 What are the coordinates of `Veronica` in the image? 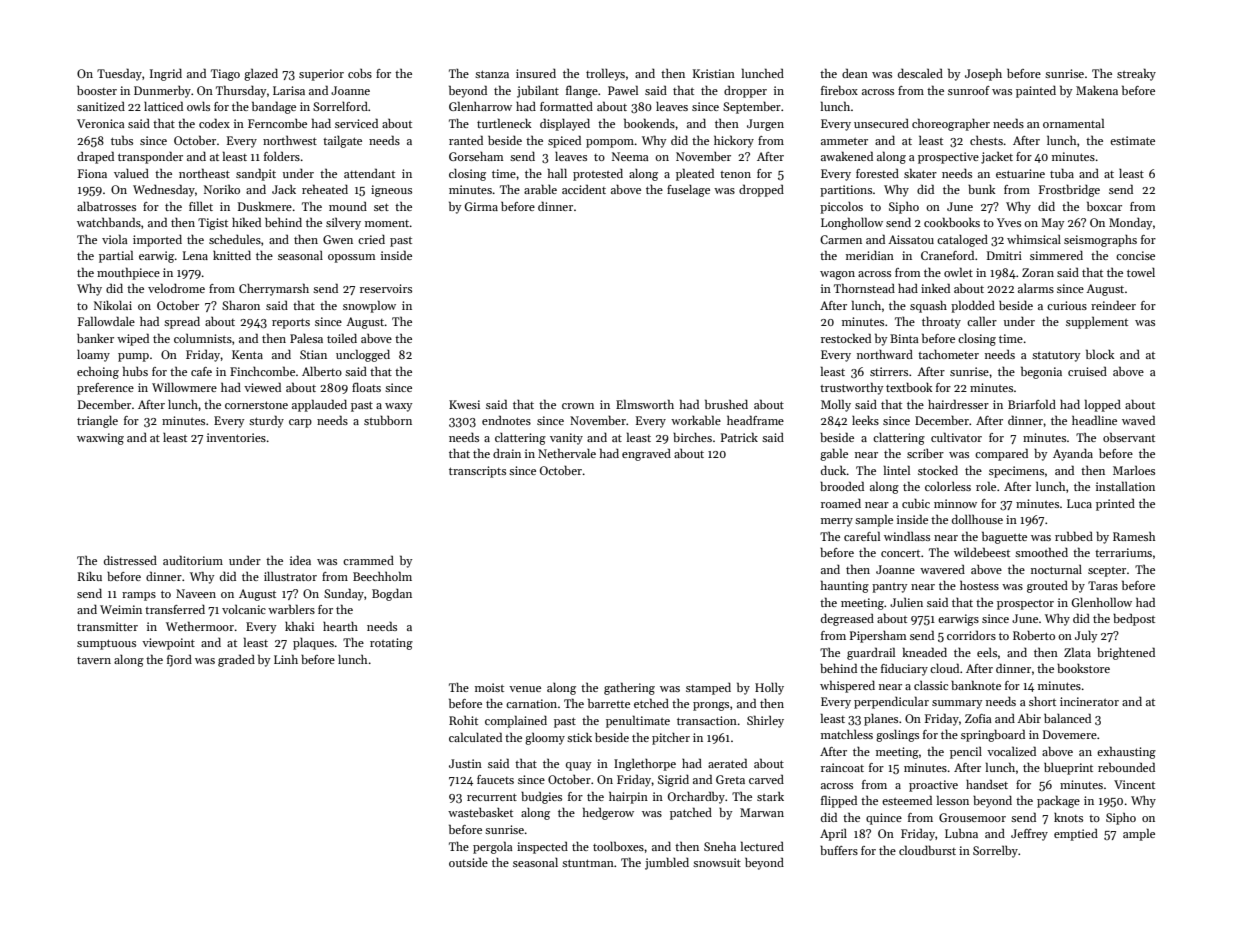 It's located at (101, 123).
